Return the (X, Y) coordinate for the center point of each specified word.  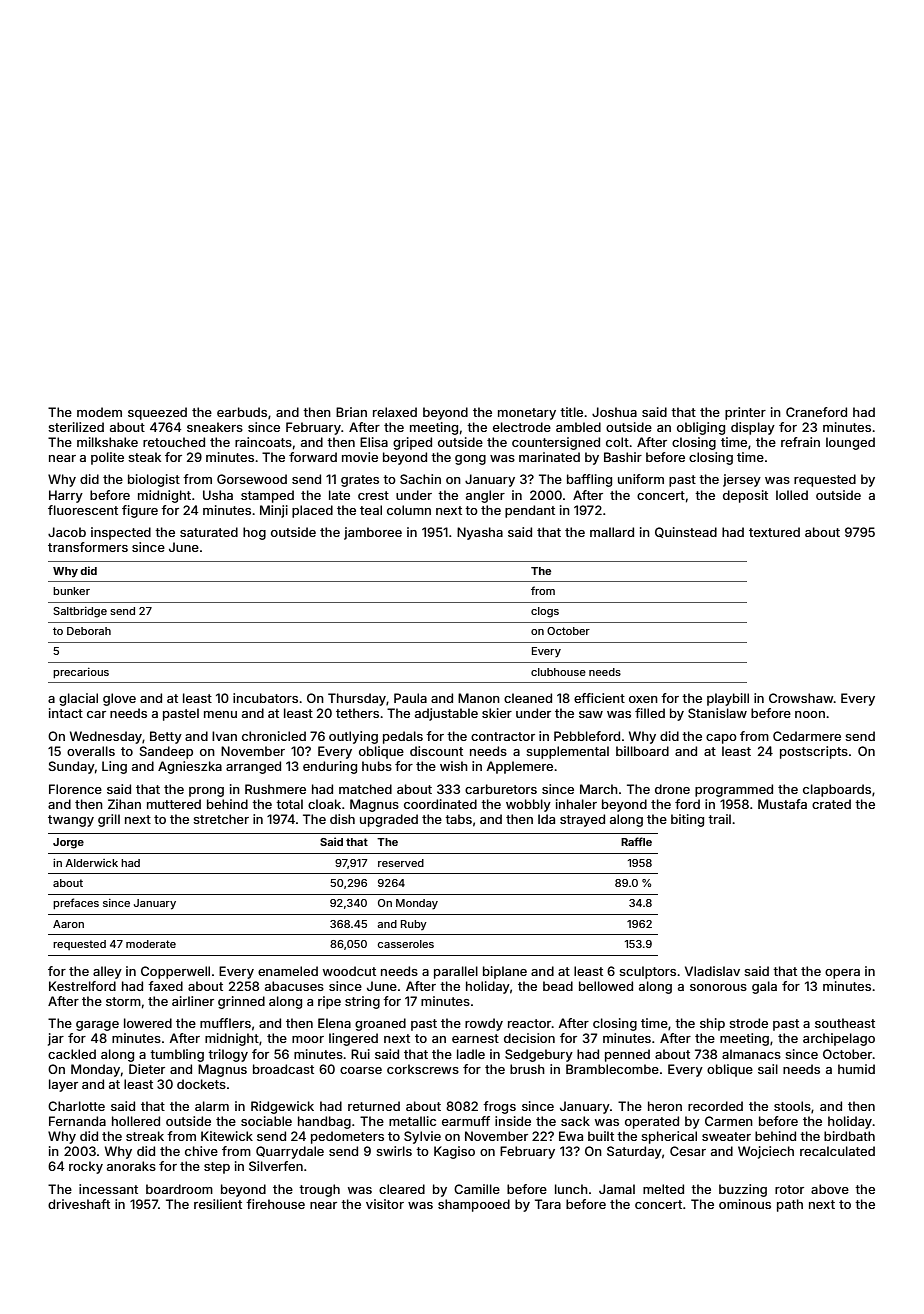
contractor (503, 736)
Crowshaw (801, 698)
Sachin (420, 479)
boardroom (179, 1189)
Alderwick (91, 863)
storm (123, 1001)
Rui (360, 1054)
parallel (456, 972)
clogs (545, 612)
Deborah (89, 631)
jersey (742, 480)
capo (721, 739)
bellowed (606, 986)
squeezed (157, 413)
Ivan (224, 736)
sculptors (647, 972)
